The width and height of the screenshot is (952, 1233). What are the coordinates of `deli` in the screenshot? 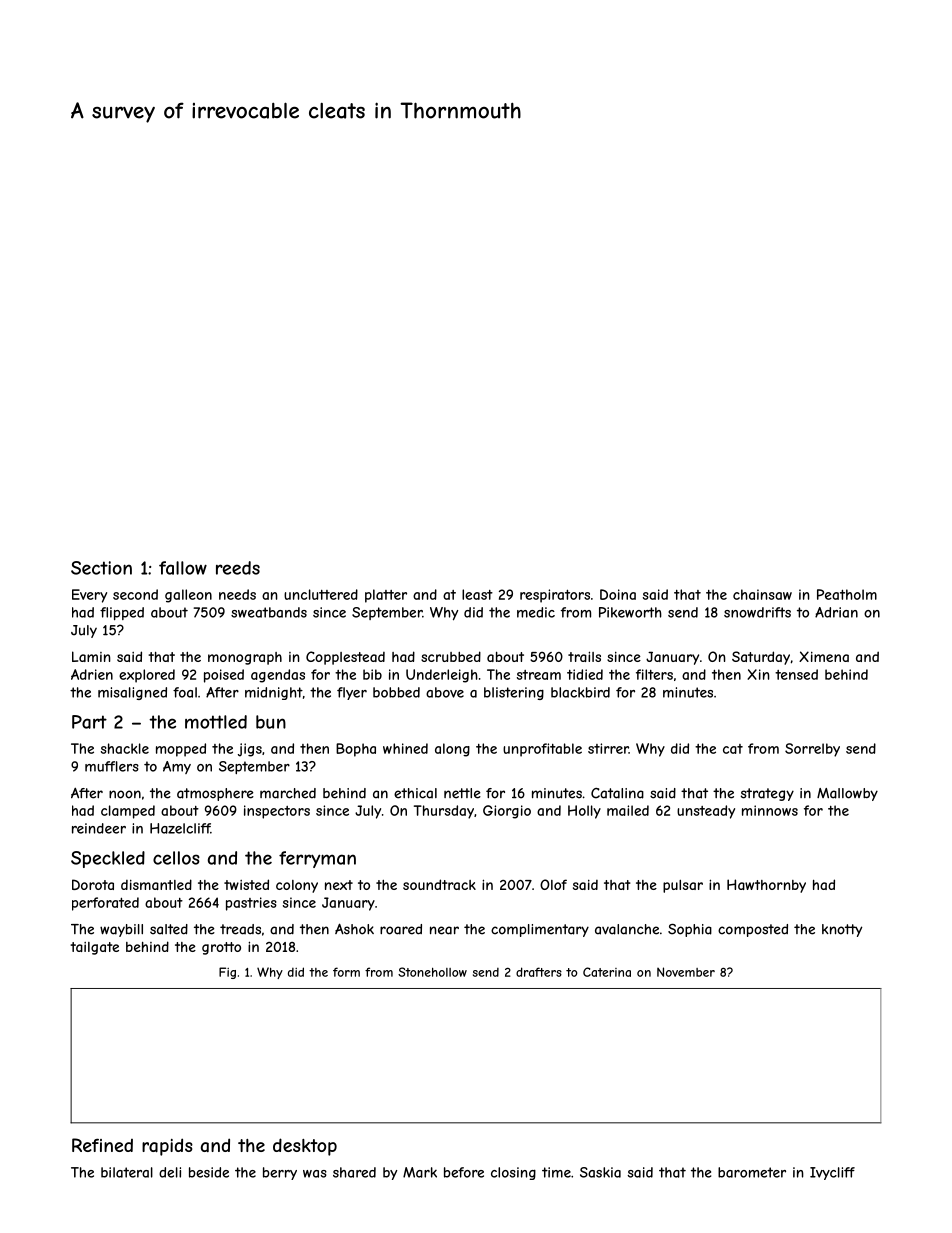 It's located at (170, 1172).
